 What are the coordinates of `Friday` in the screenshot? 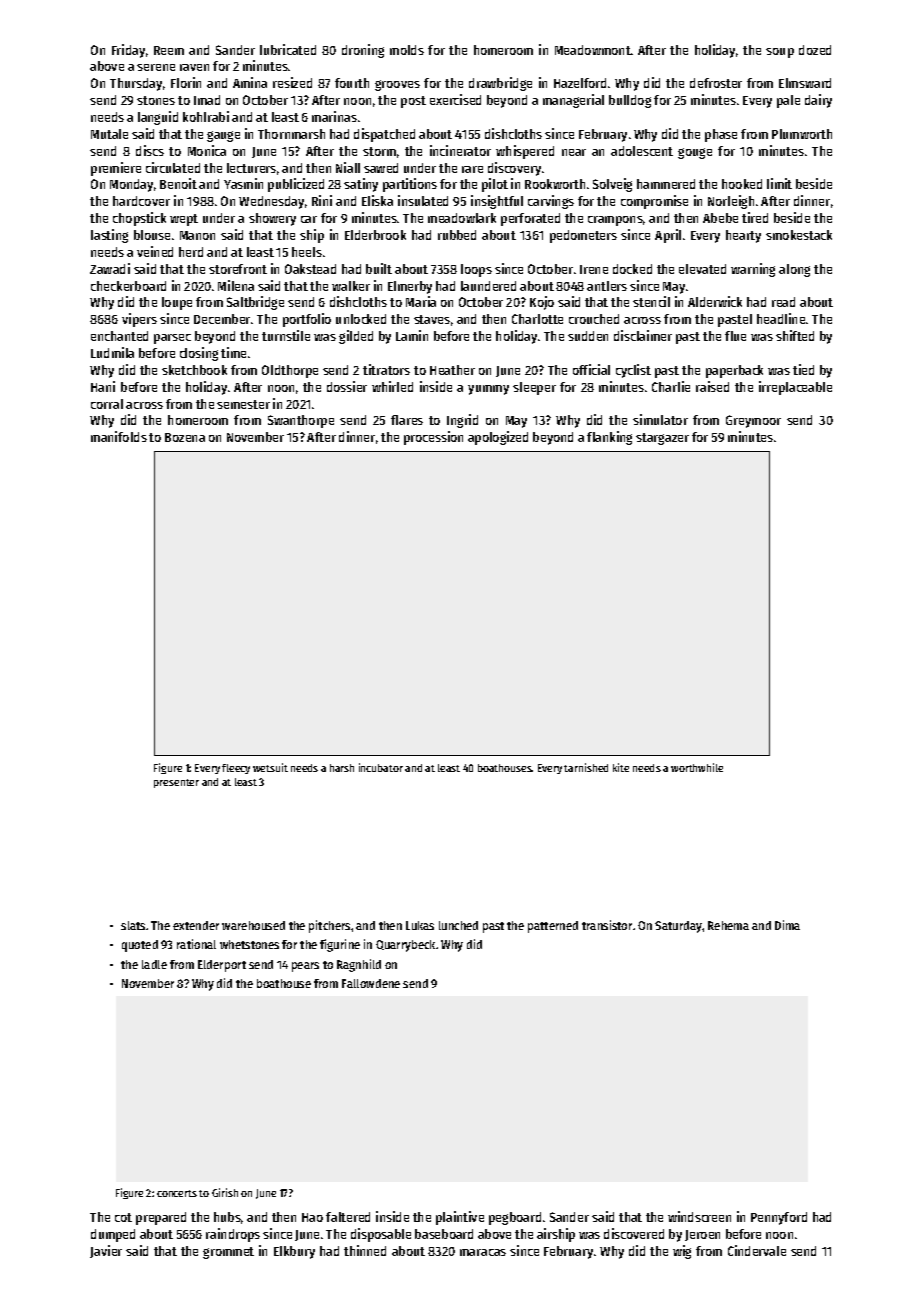 It's located at (128, 51).
